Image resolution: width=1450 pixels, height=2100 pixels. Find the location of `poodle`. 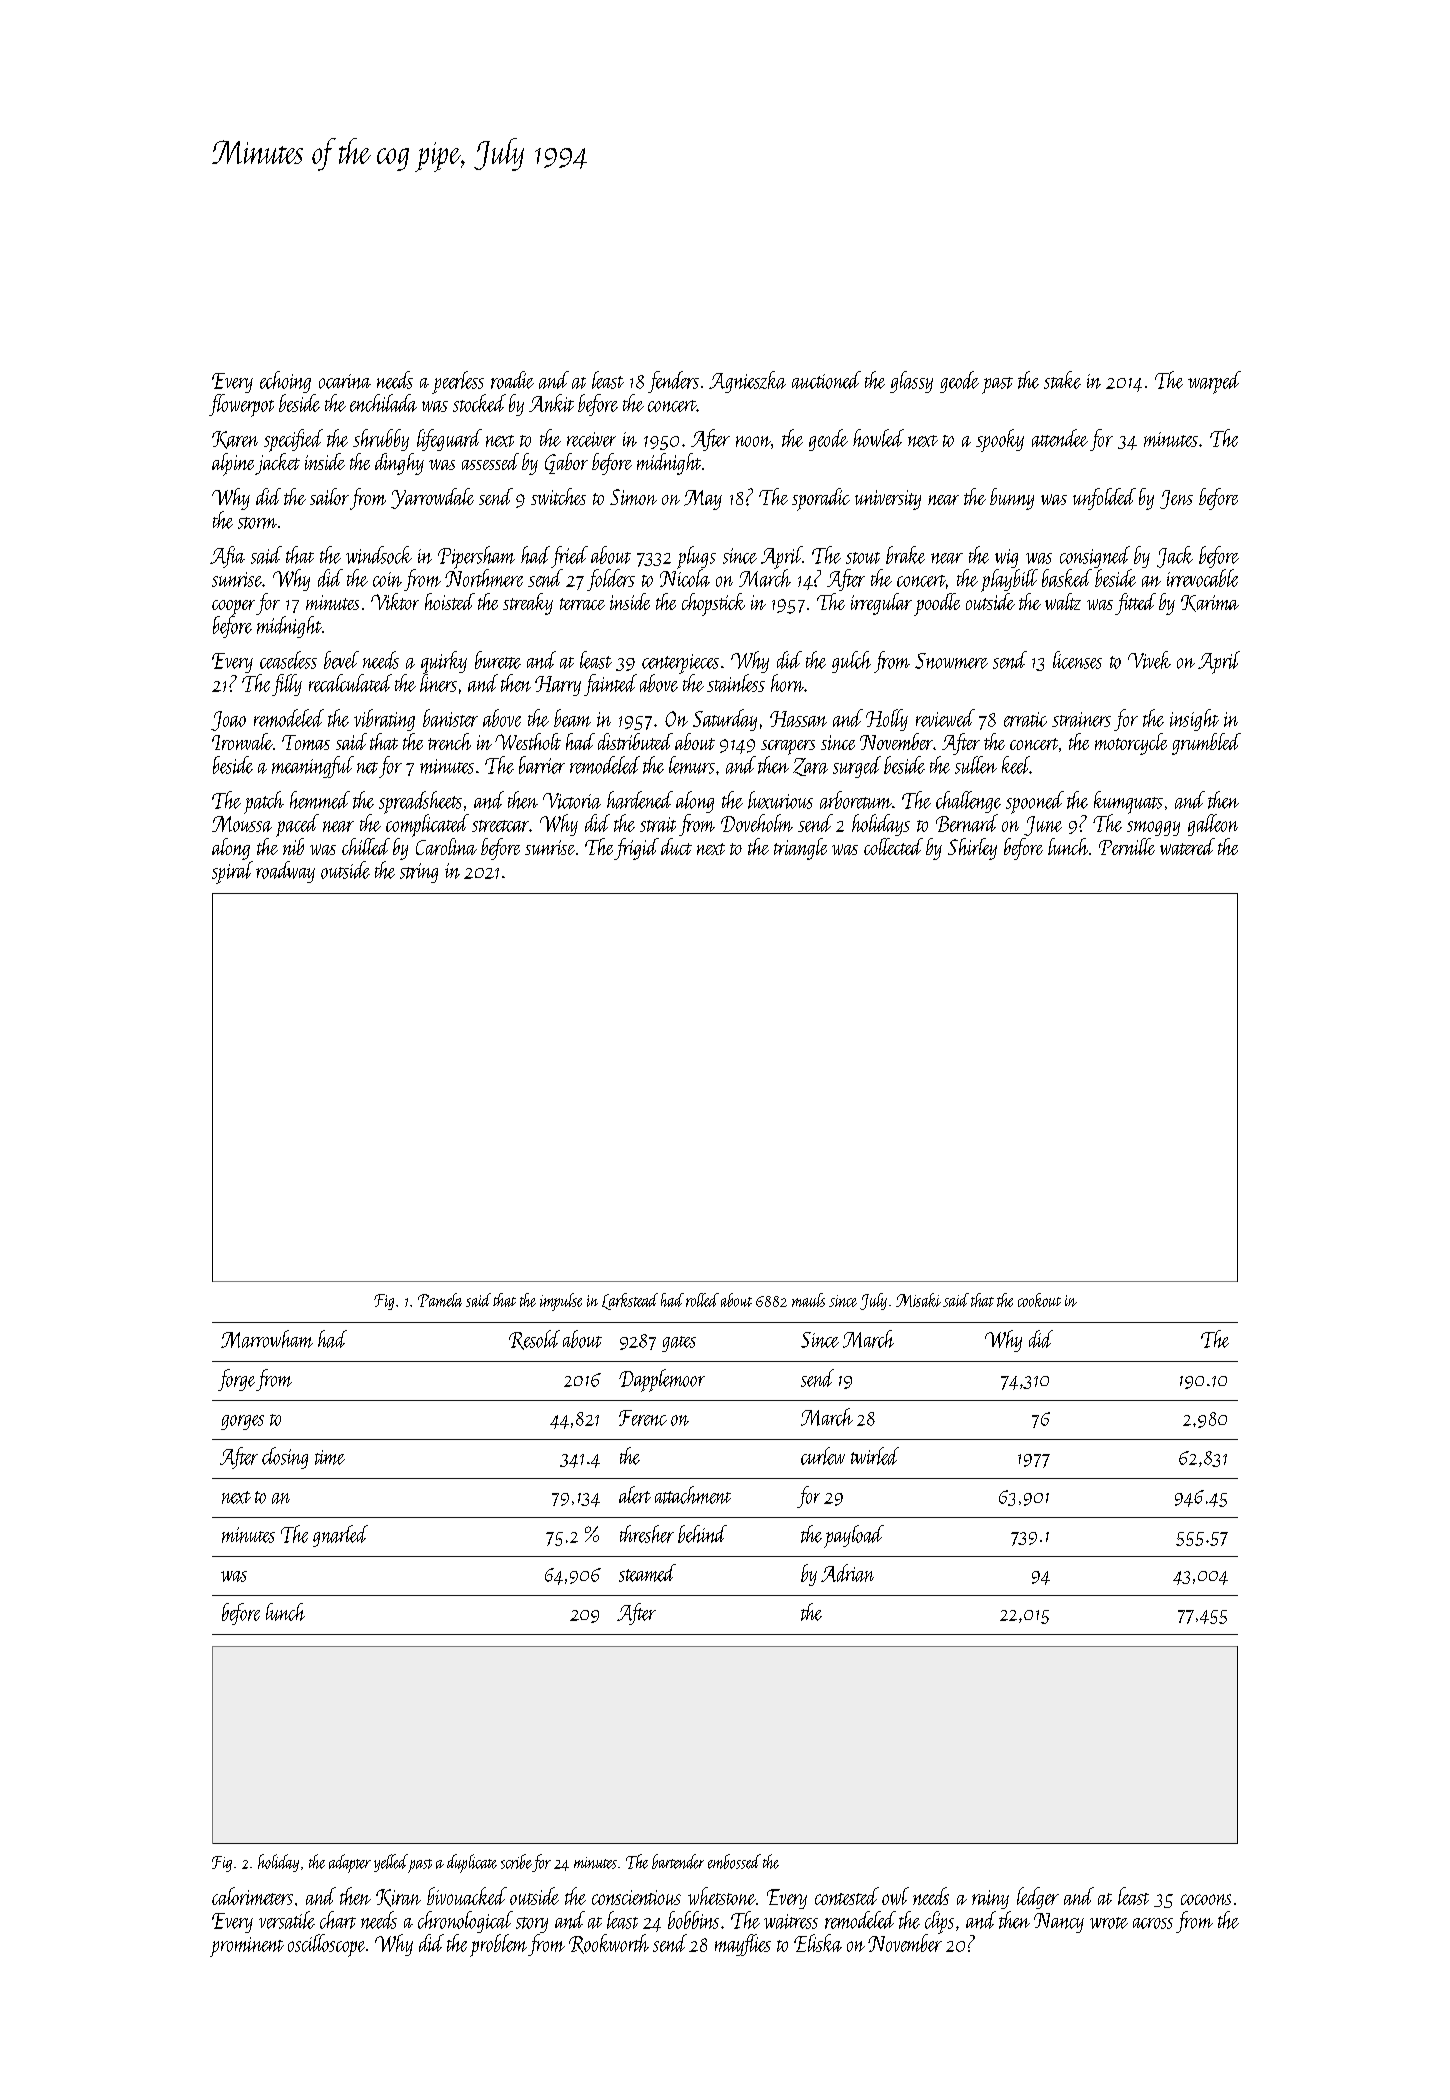

poodle is located at coordinates (937, 604).
